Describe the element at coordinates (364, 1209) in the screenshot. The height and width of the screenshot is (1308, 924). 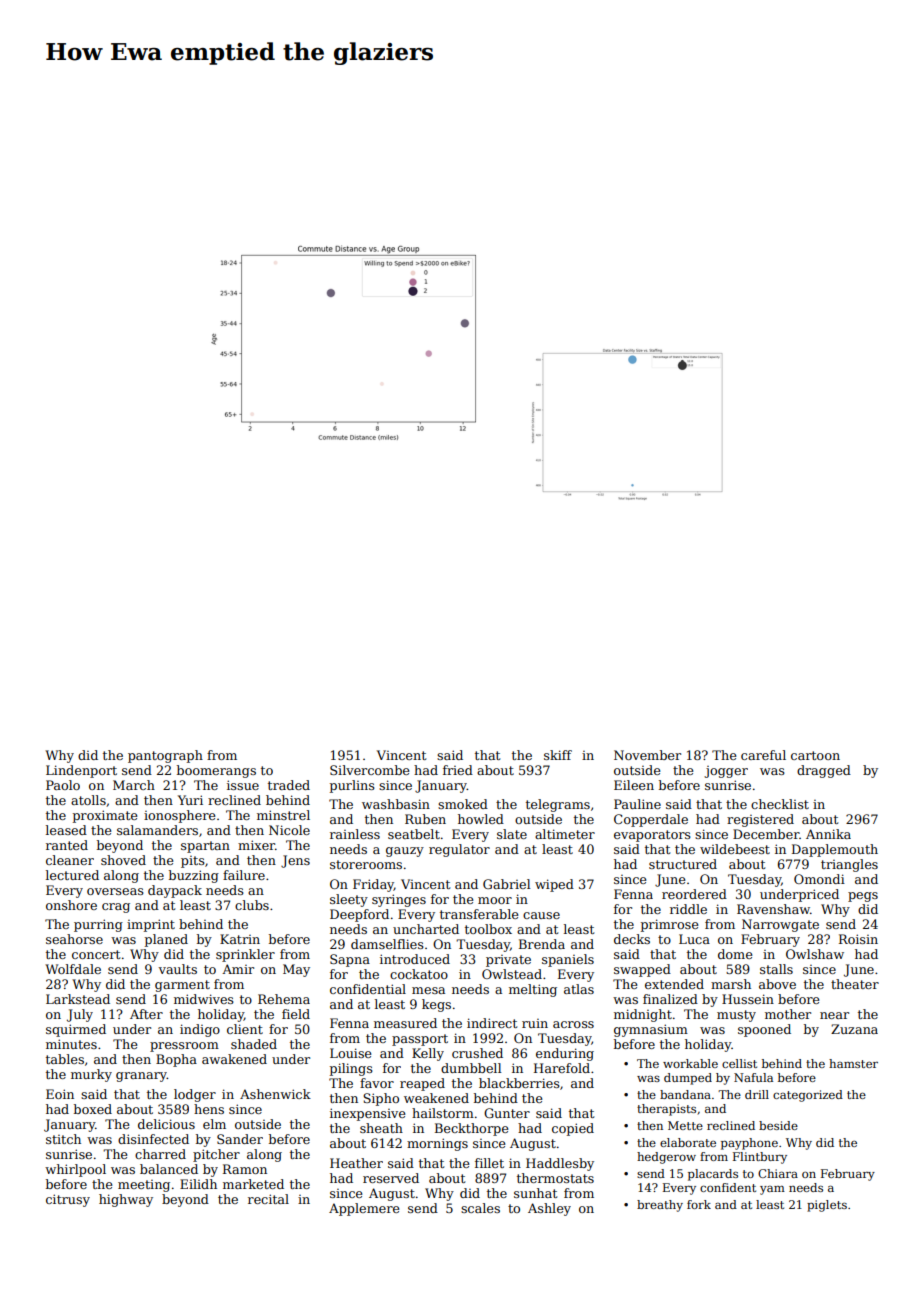
I see `Applemere` at that location.
